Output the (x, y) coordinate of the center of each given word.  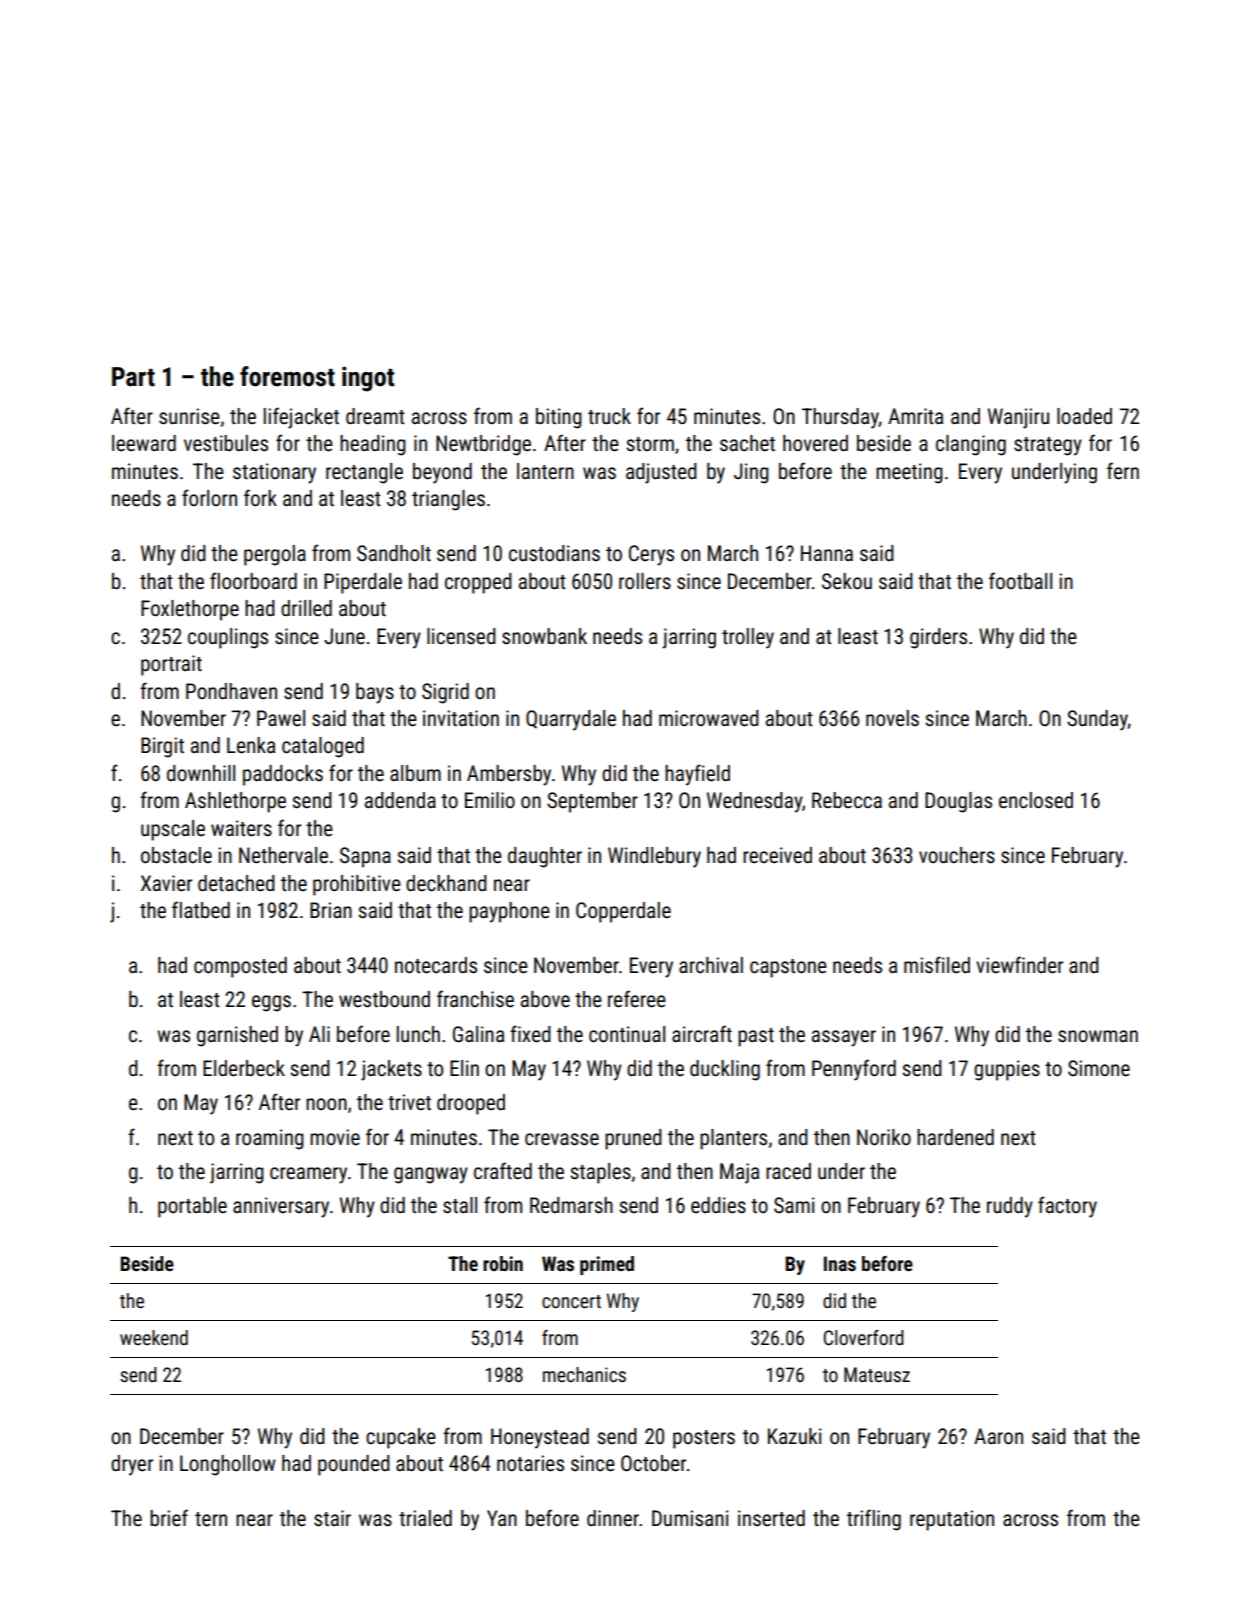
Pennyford (854, 1070)
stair (332, 1518)
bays (375, 693)
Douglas (958, 802)
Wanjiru (1018, 418)
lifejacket (301, 418)
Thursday (840, 418)
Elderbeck (244, 1068)
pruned (633, 1139)
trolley (748, 638)
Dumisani (690, 1518)
